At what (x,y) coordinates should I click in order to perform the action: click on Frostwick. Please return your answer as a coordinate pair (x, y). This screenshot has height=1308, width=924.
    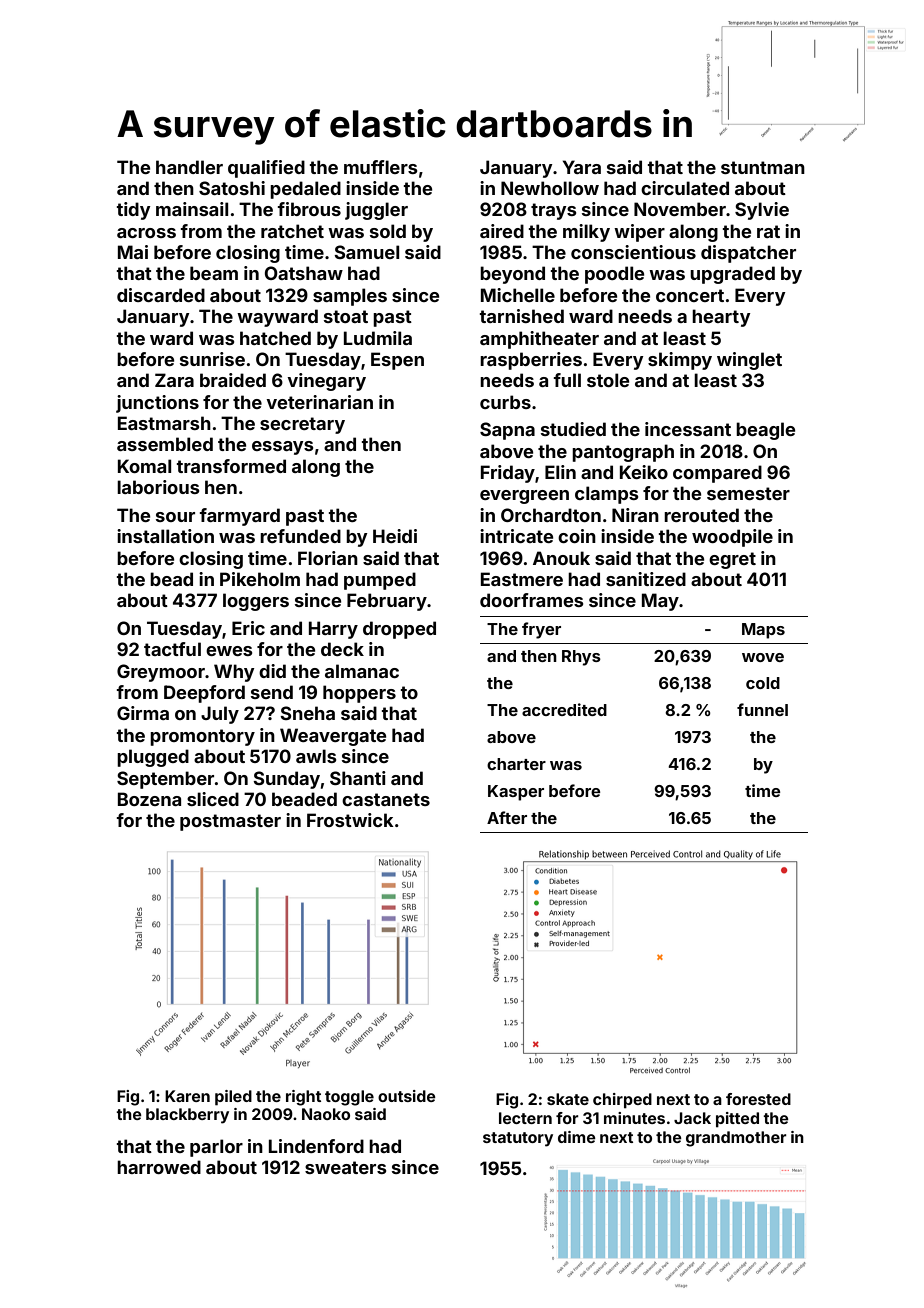
    Looking at the image, I should click on (350, 820).
